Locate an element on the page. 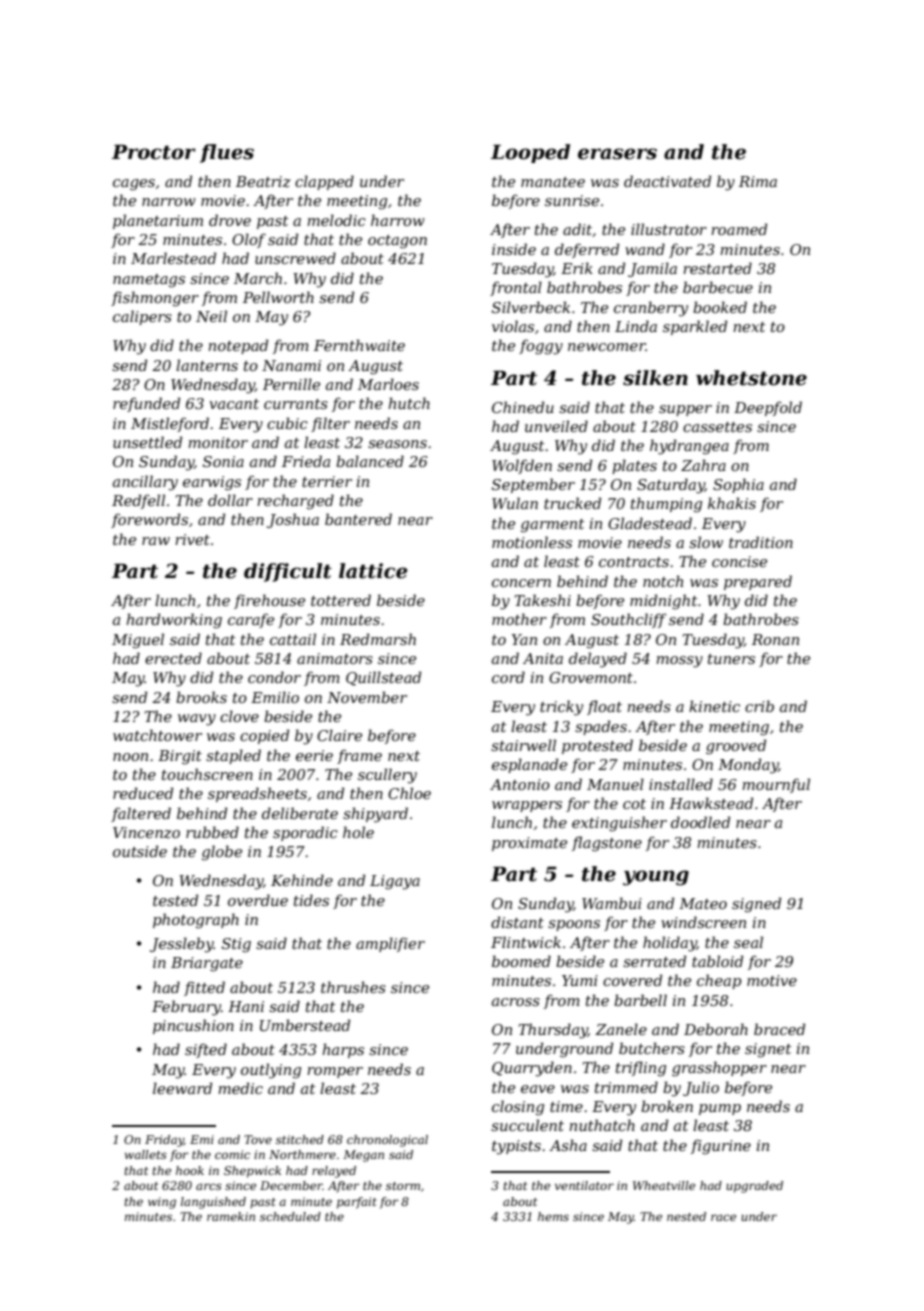 The width and height of the image is (924, 1311). scheduled is located at coordinates (290, 1216).
